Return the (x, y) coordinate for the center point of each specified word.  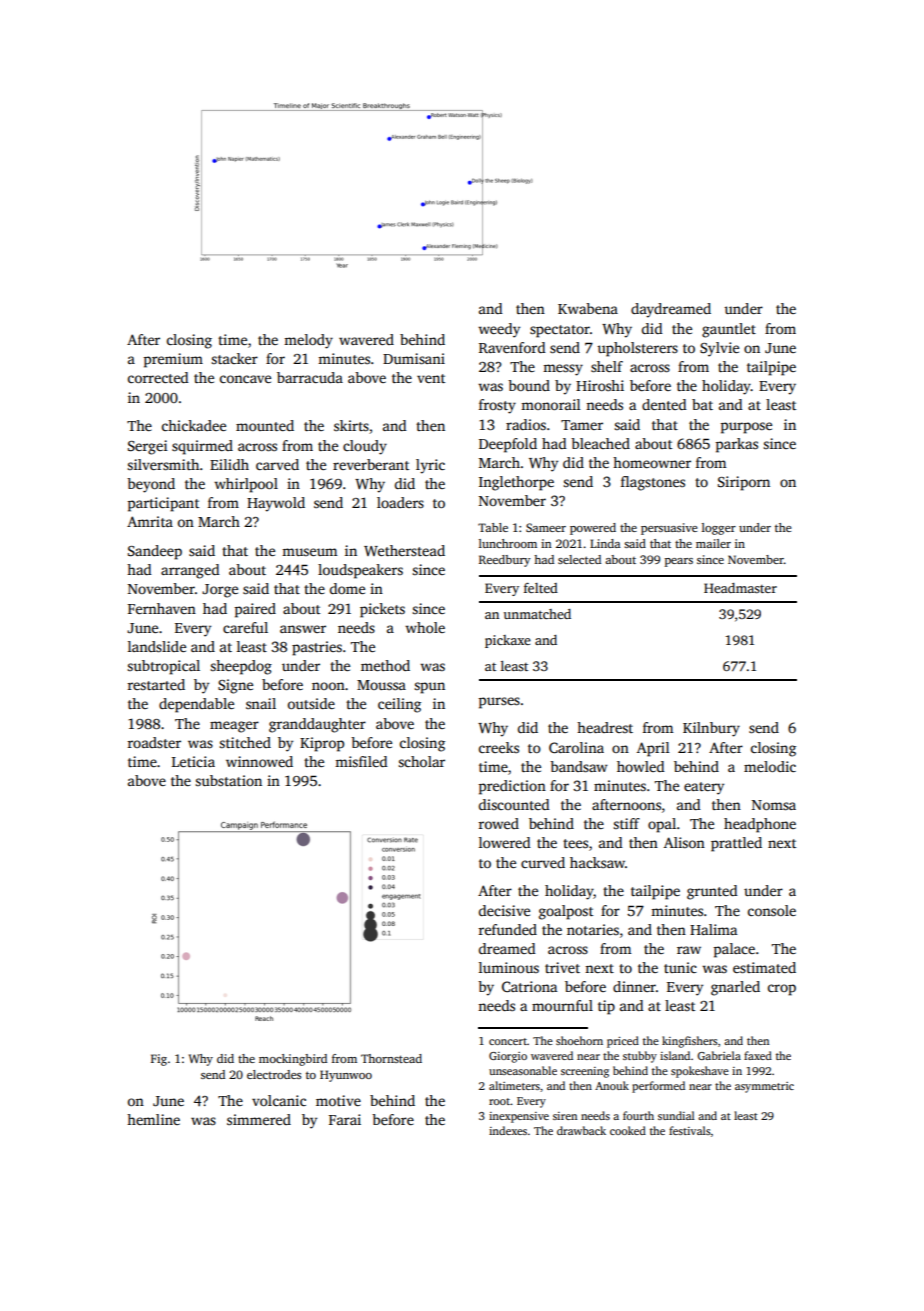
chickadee (194, 425)
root (500, 1101)
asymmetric (764, 1087)
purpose (746, 428)
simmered (259, 1119)
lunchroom (508, 543)
